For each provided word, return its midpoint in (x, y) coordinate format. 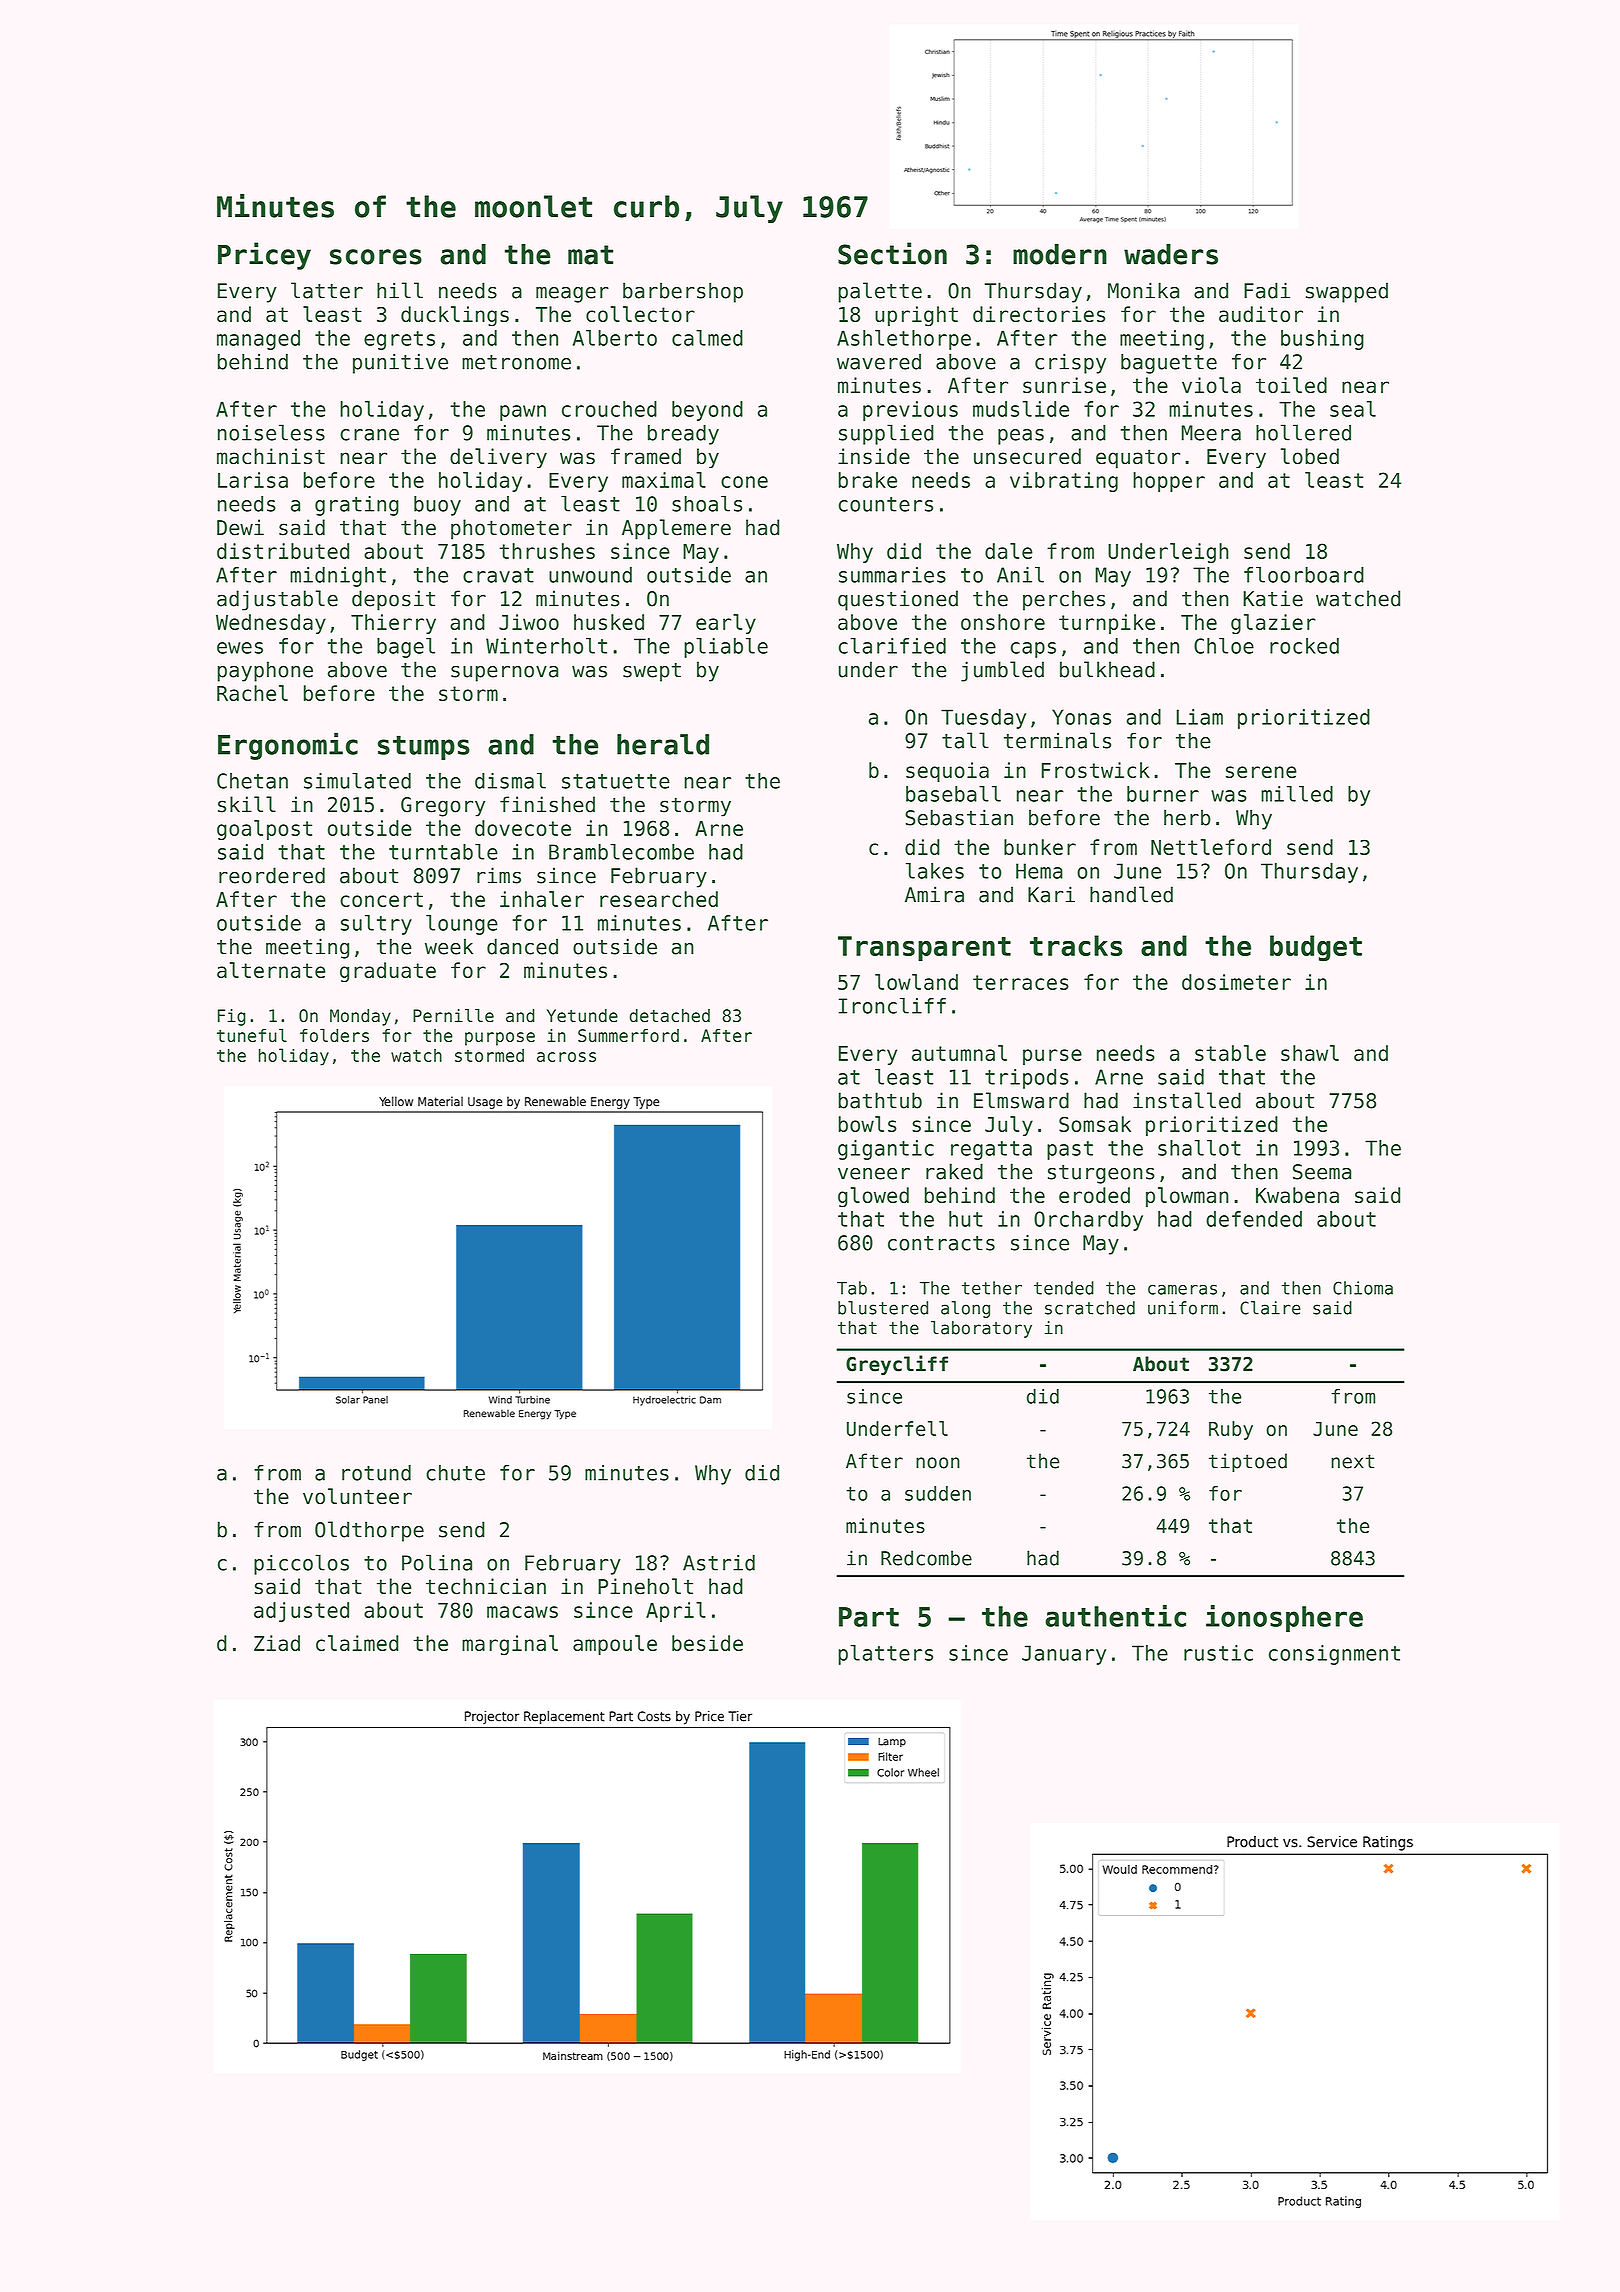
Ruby (1231, 1430)
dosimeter (1236, 982)
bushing (1322, 340)
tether (992, 1288)
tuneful (252, 1035)
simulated (357, 781)
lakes (935, 871)
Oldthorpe (369, 1531)
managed (258, 340)
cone (744, 482)
